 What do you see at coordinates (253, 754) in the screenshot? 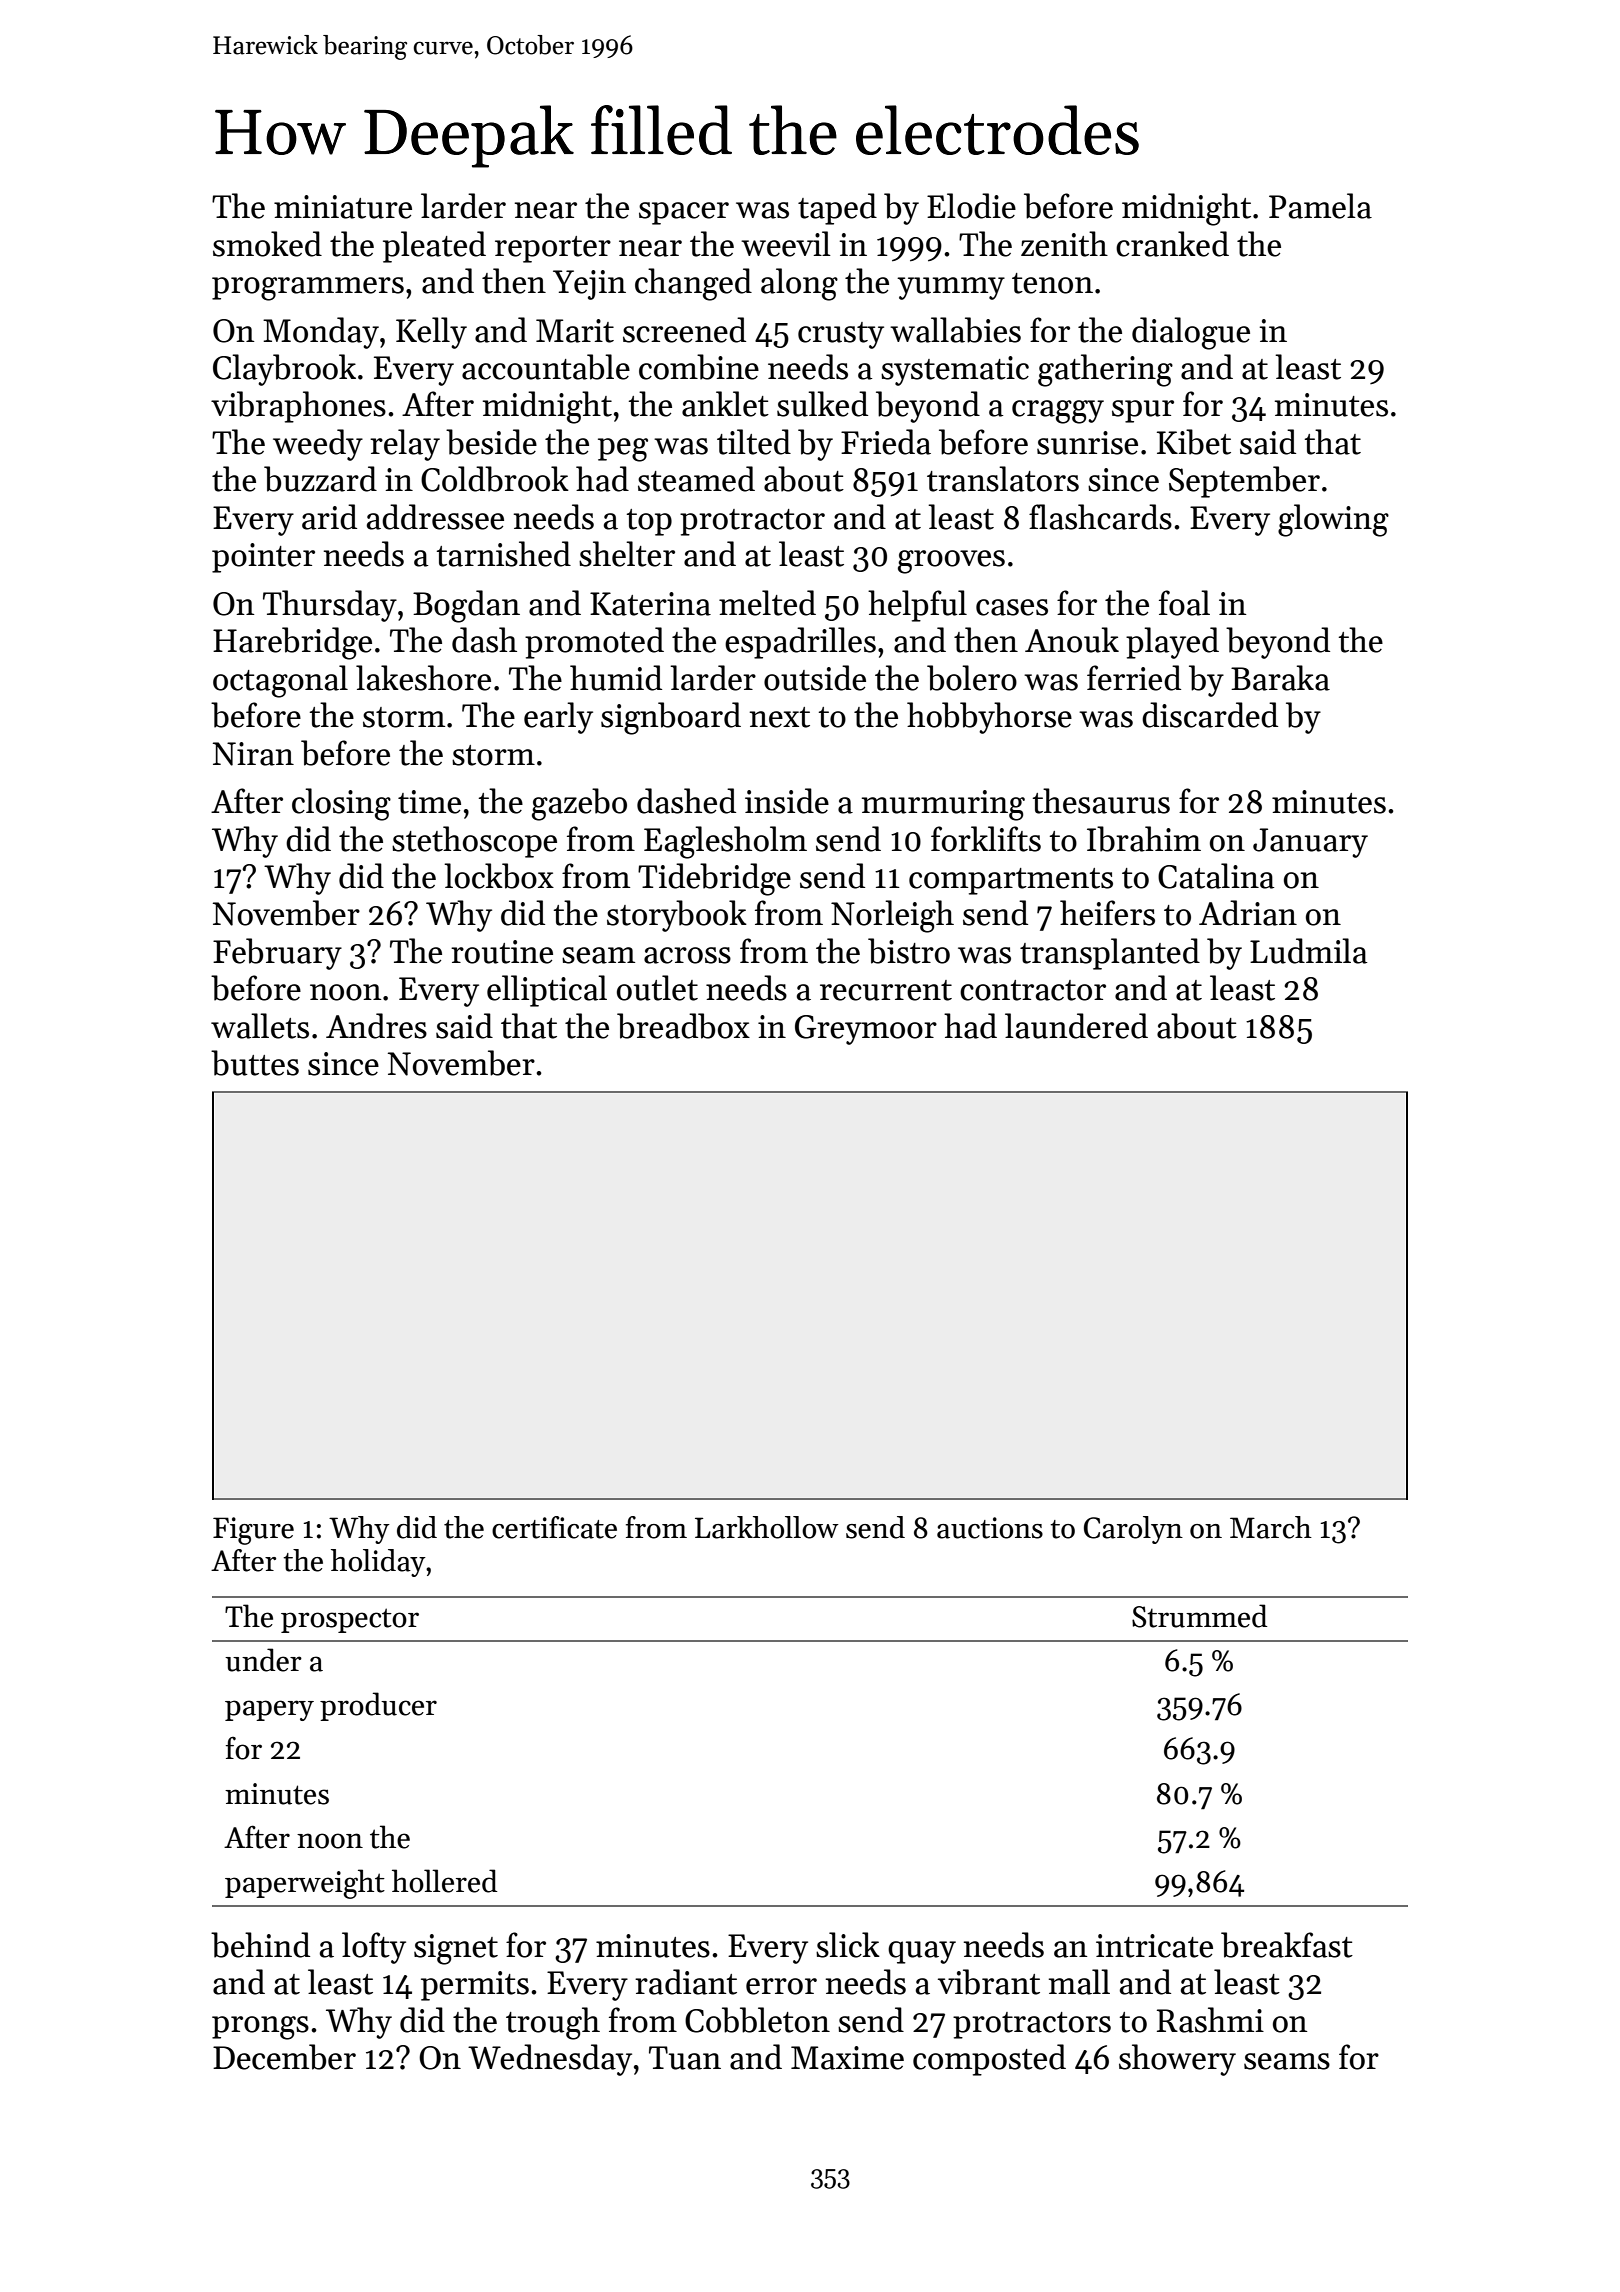
I see `Niran` at bounding box center [253, 754].
